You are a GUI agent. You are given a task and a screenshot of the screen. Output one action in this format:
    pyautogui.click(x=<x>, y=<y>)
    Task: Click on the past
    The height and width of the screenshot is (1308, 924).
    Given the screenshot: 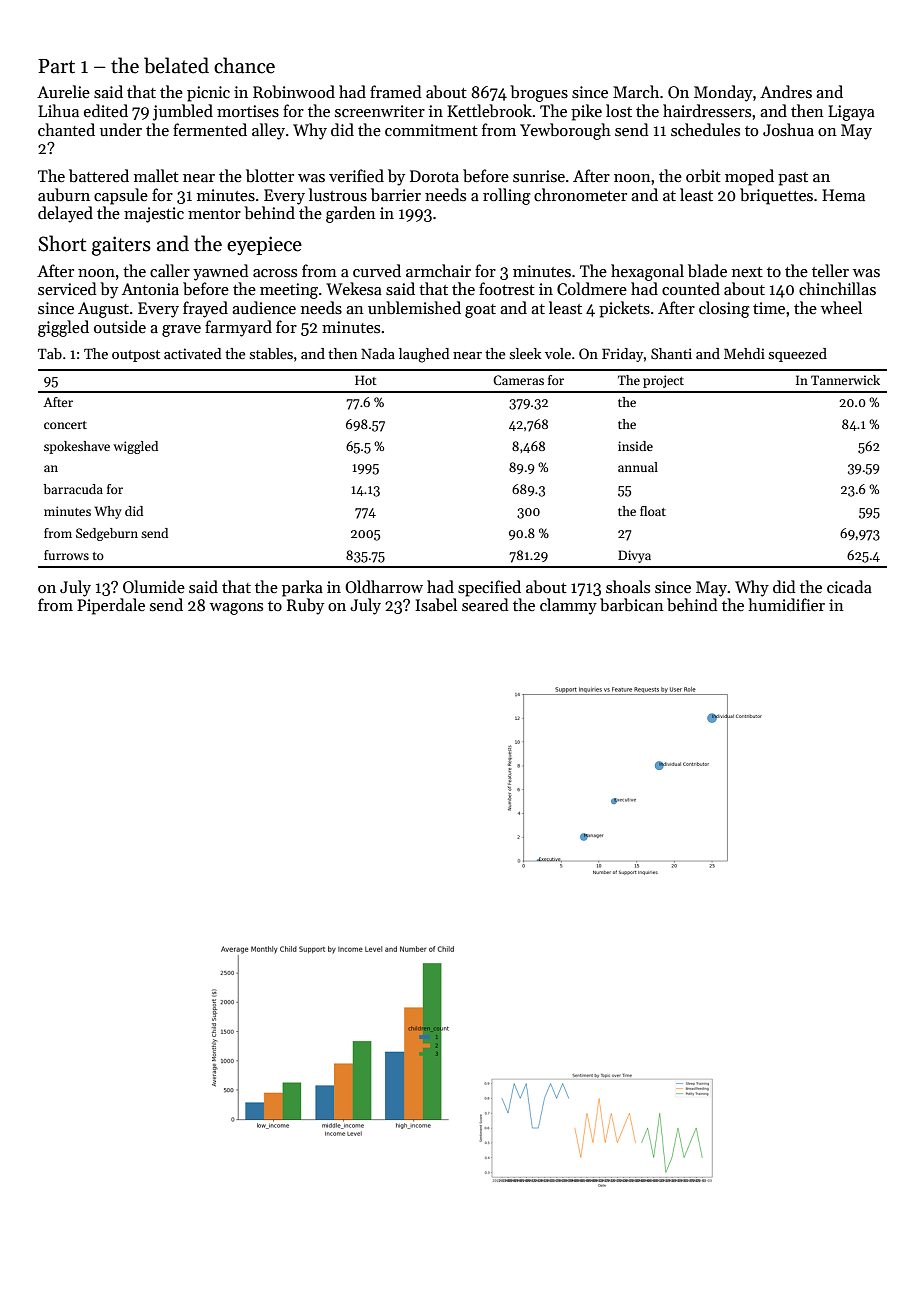 What is the action you would take?
    pyautogui.click(x=793, y=179)
